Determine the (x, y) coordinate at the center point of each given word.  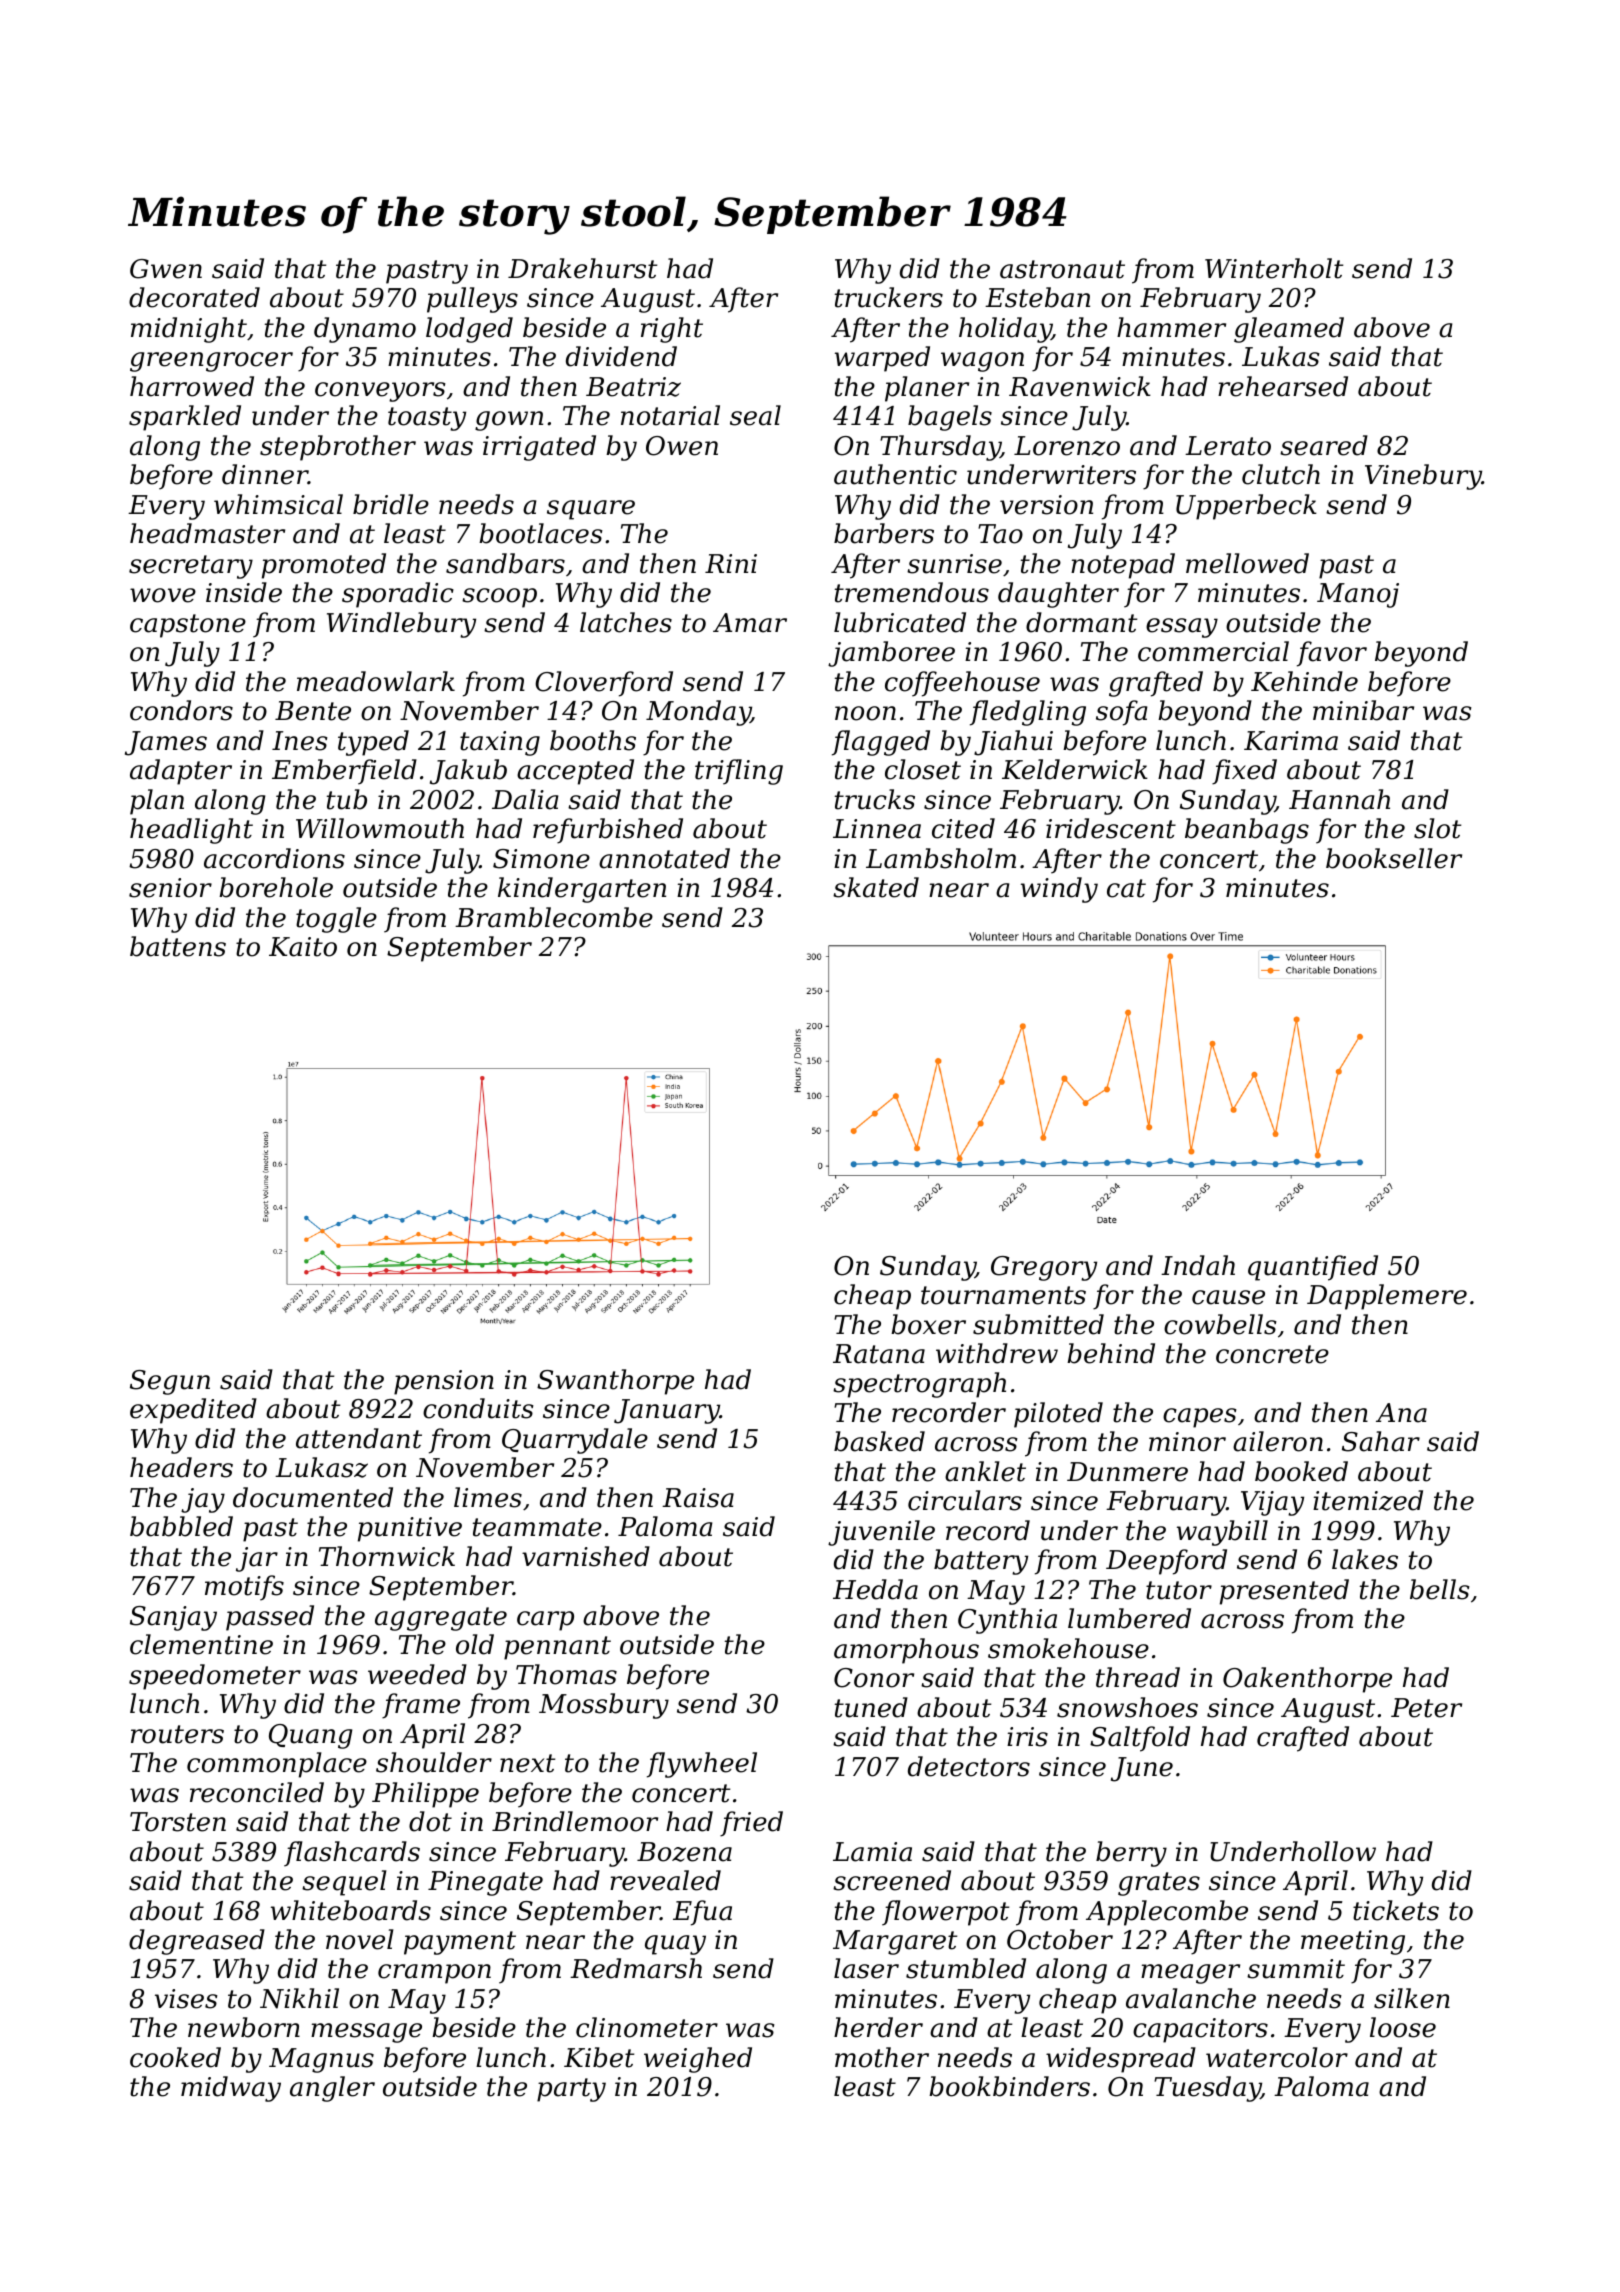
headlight (191, 831)
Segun (170, 1382)
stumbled (966, 1968)
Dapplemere (1387, 1297)
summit (1296, 1969)
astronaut (1062, 269)
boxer (928, 1324)
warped (882, 359)
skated (876, 887)
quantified (1313, 1268)
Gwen (166, 269)
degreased (197, 1942)
